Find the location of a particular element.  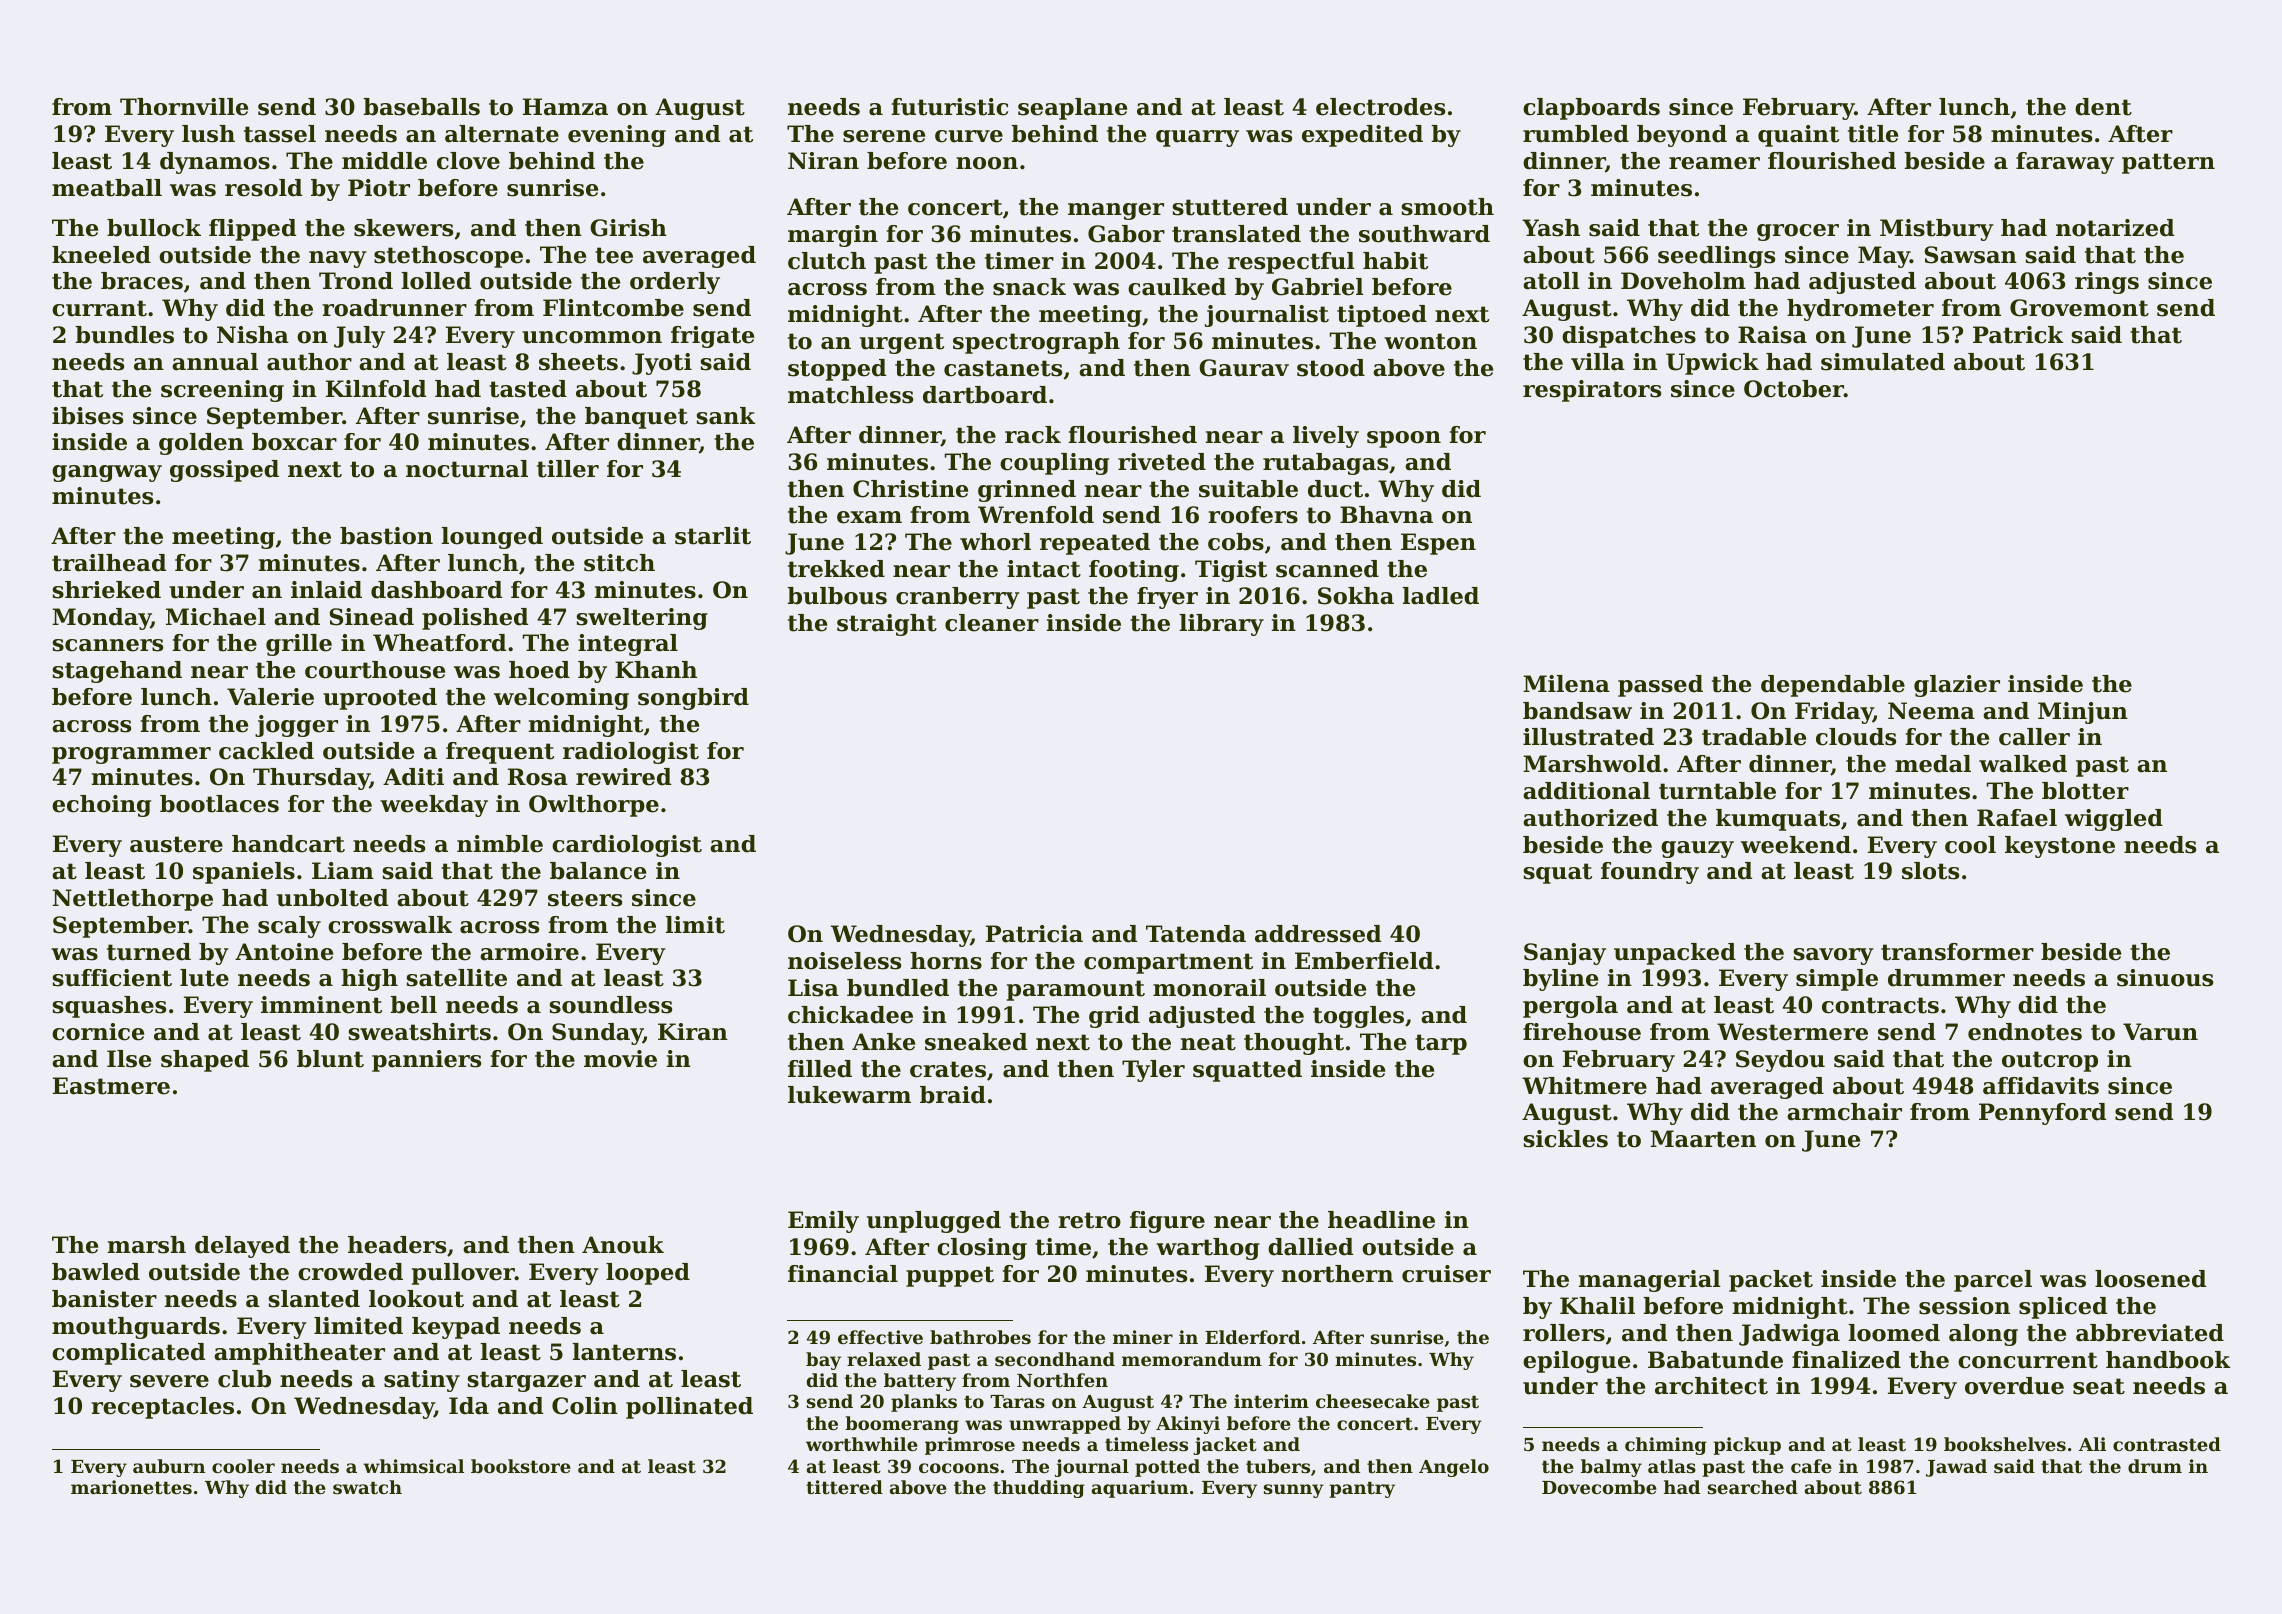

blunt is located at coordinates (330, 1059).
